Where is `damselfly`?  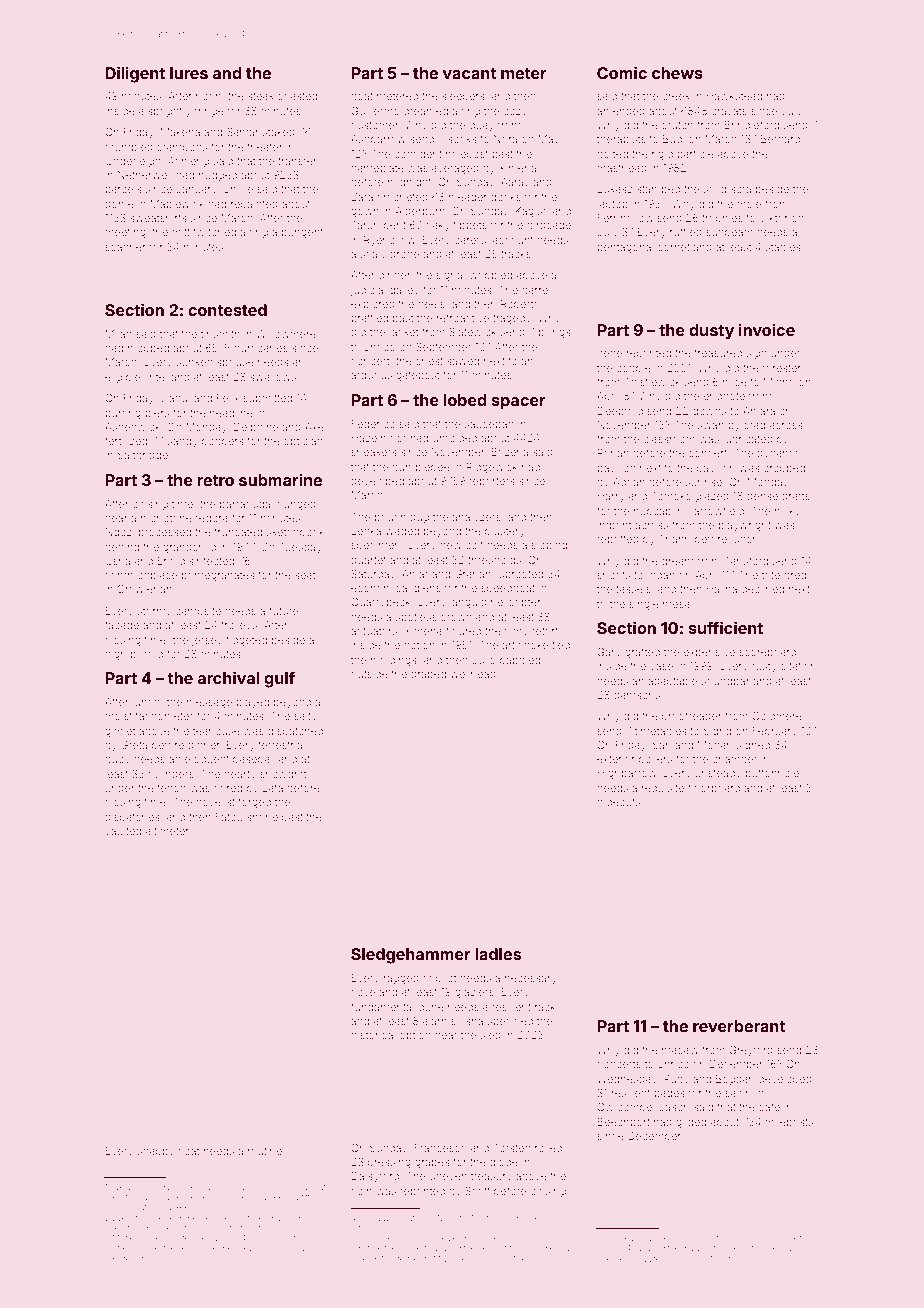
damselfly is located at coordinates (790, 1239).
